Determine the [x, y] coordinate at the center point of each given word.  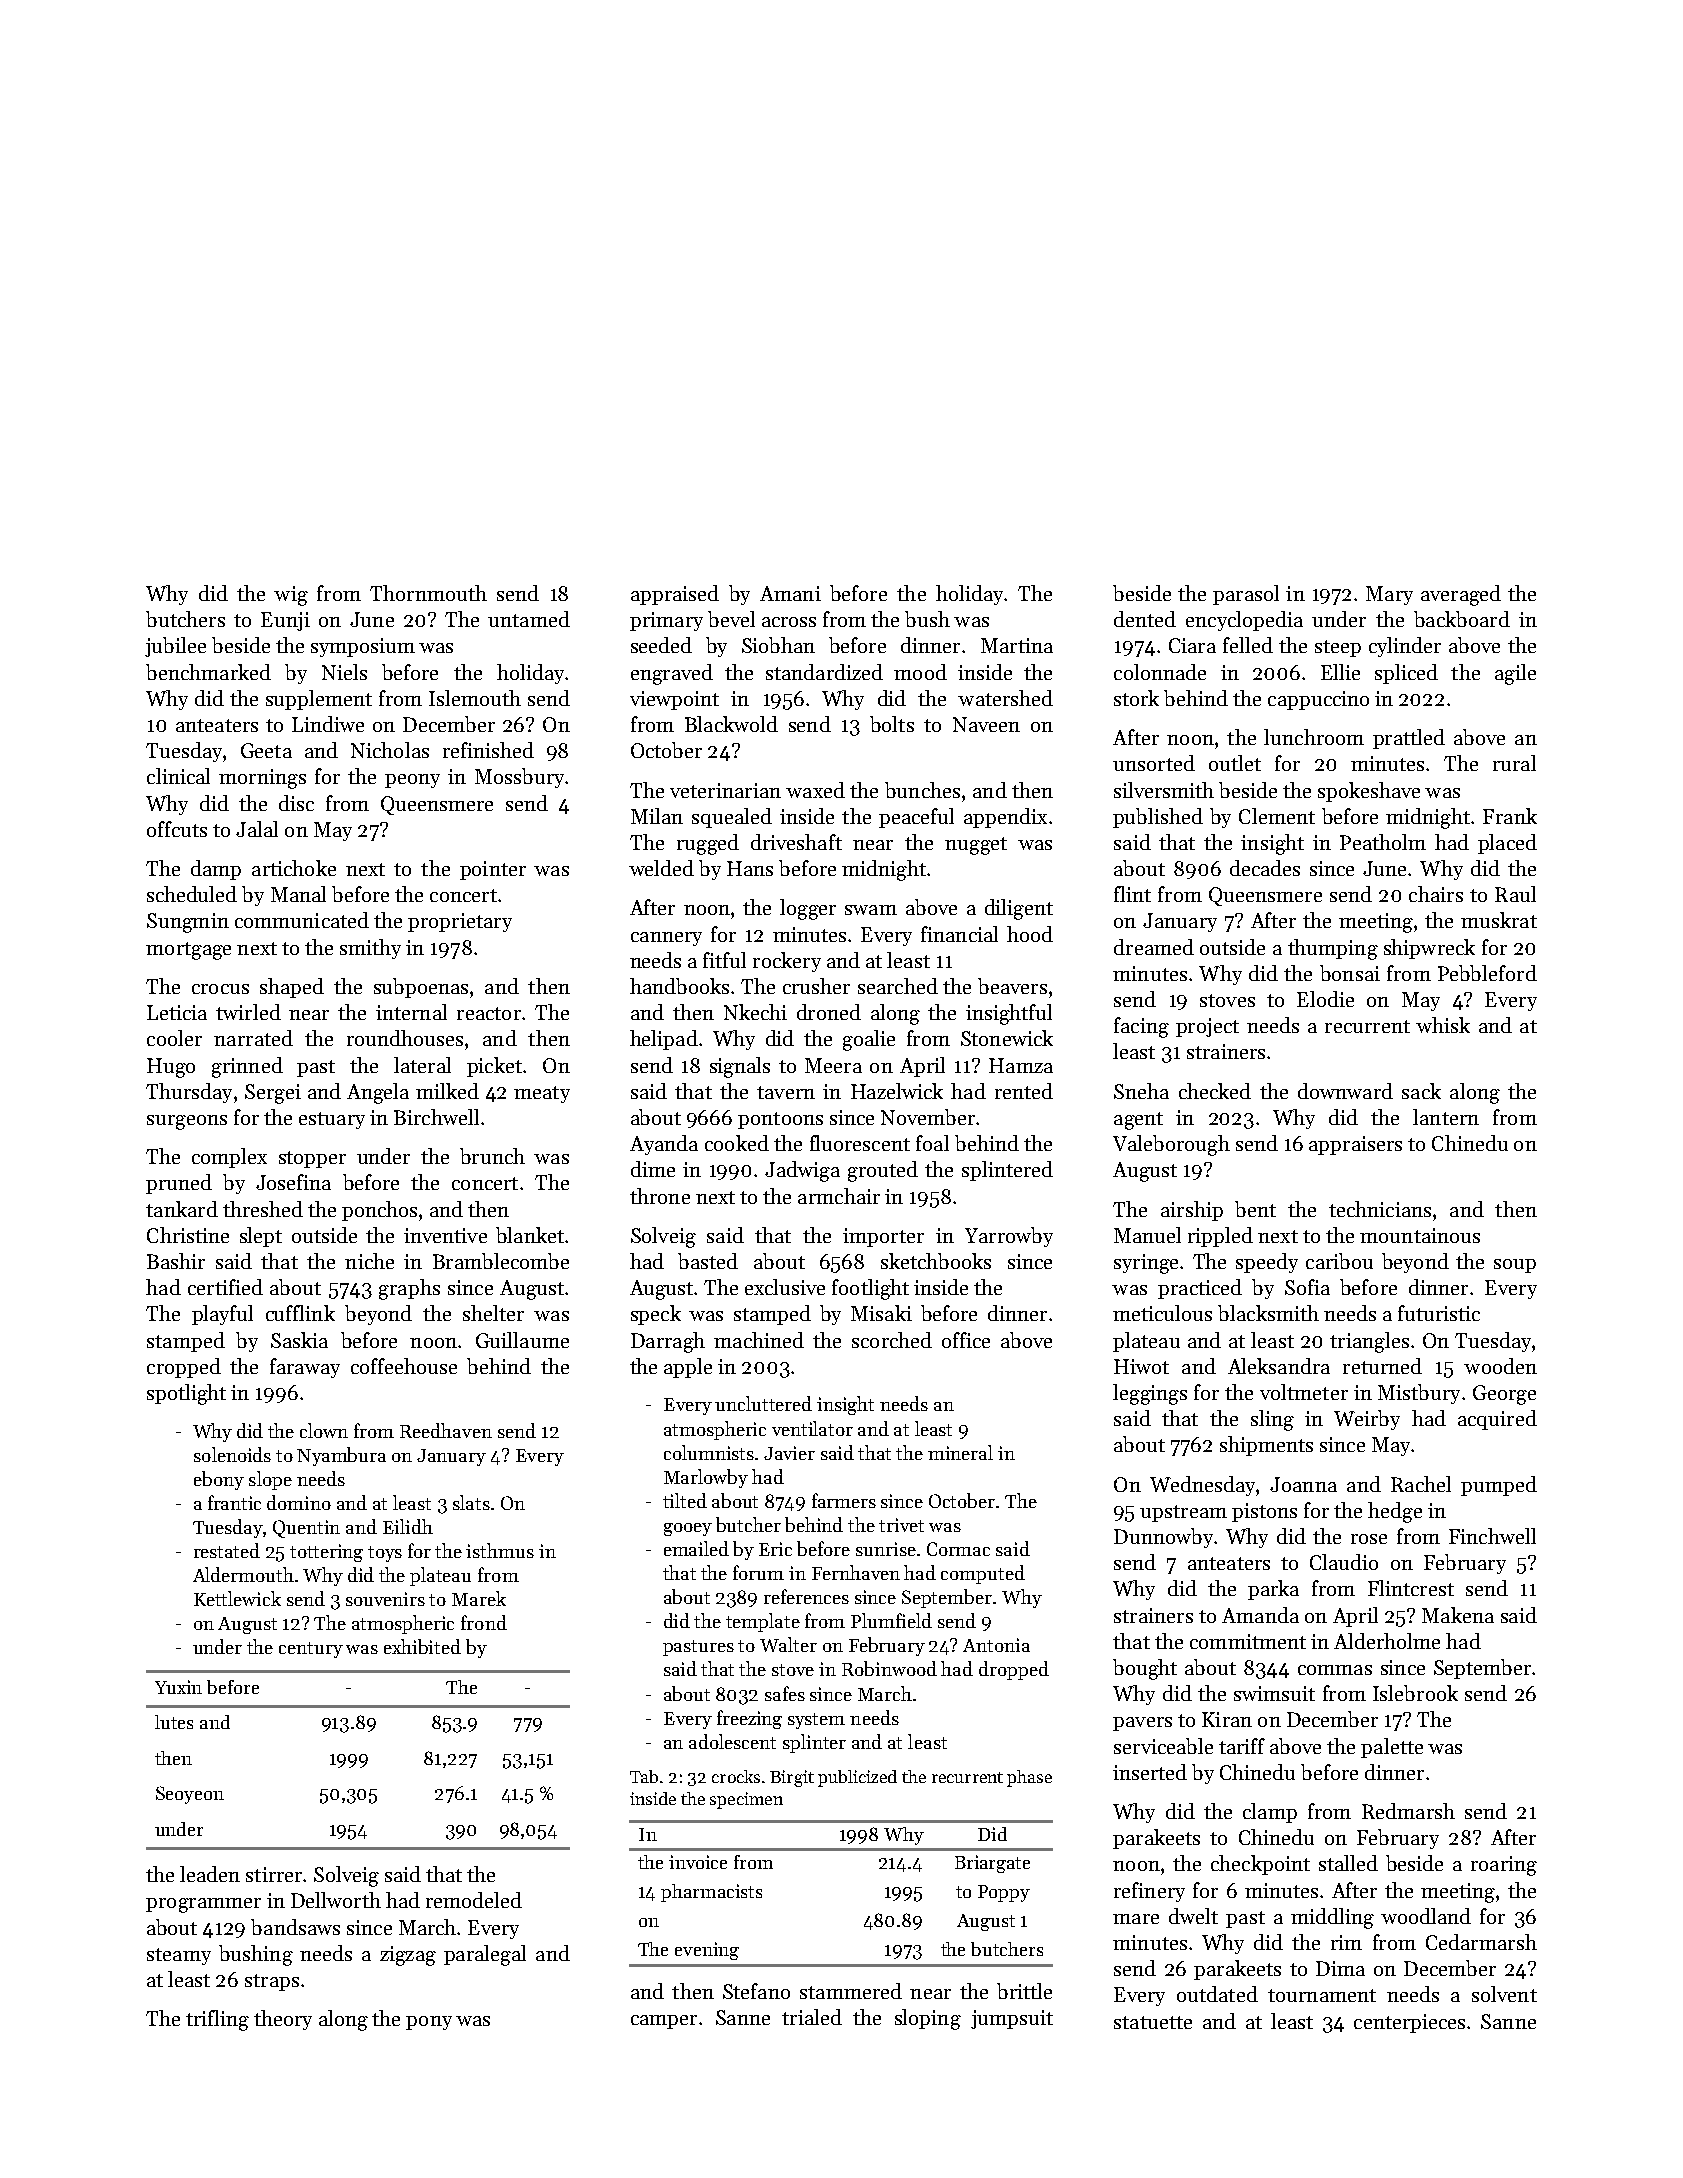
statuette [1153, 2022]
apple [688, 1368]
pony [429, 2023]
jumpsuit [1012, 2019]
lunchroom [1314, 737]
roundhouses [405, 1038]
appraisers [1355, 1145]
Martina [1017, 645]
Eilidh [408, 1526]
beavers [1012, 986]
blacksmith [1268, 1313]
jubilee [175, 647]
